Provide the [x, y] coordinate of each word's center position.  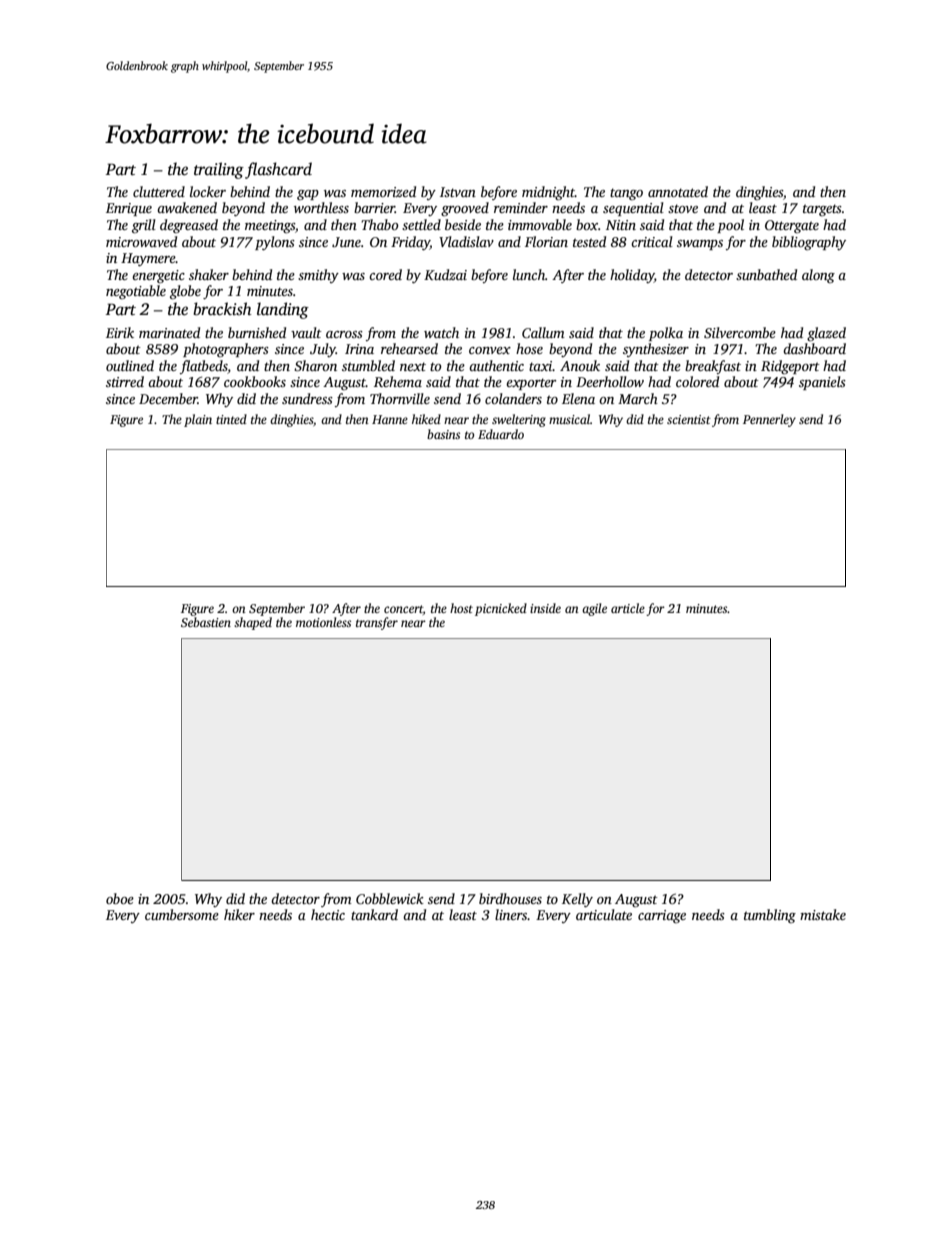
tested [589, 241]
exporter [531, 384]
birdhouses [510, 898]
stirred [125, 381]
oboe [120, 898]
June [346, 242]
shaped [253, 623]
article [628, 608]
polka [666, 334]
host [461, 608]
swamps [700, 245]
